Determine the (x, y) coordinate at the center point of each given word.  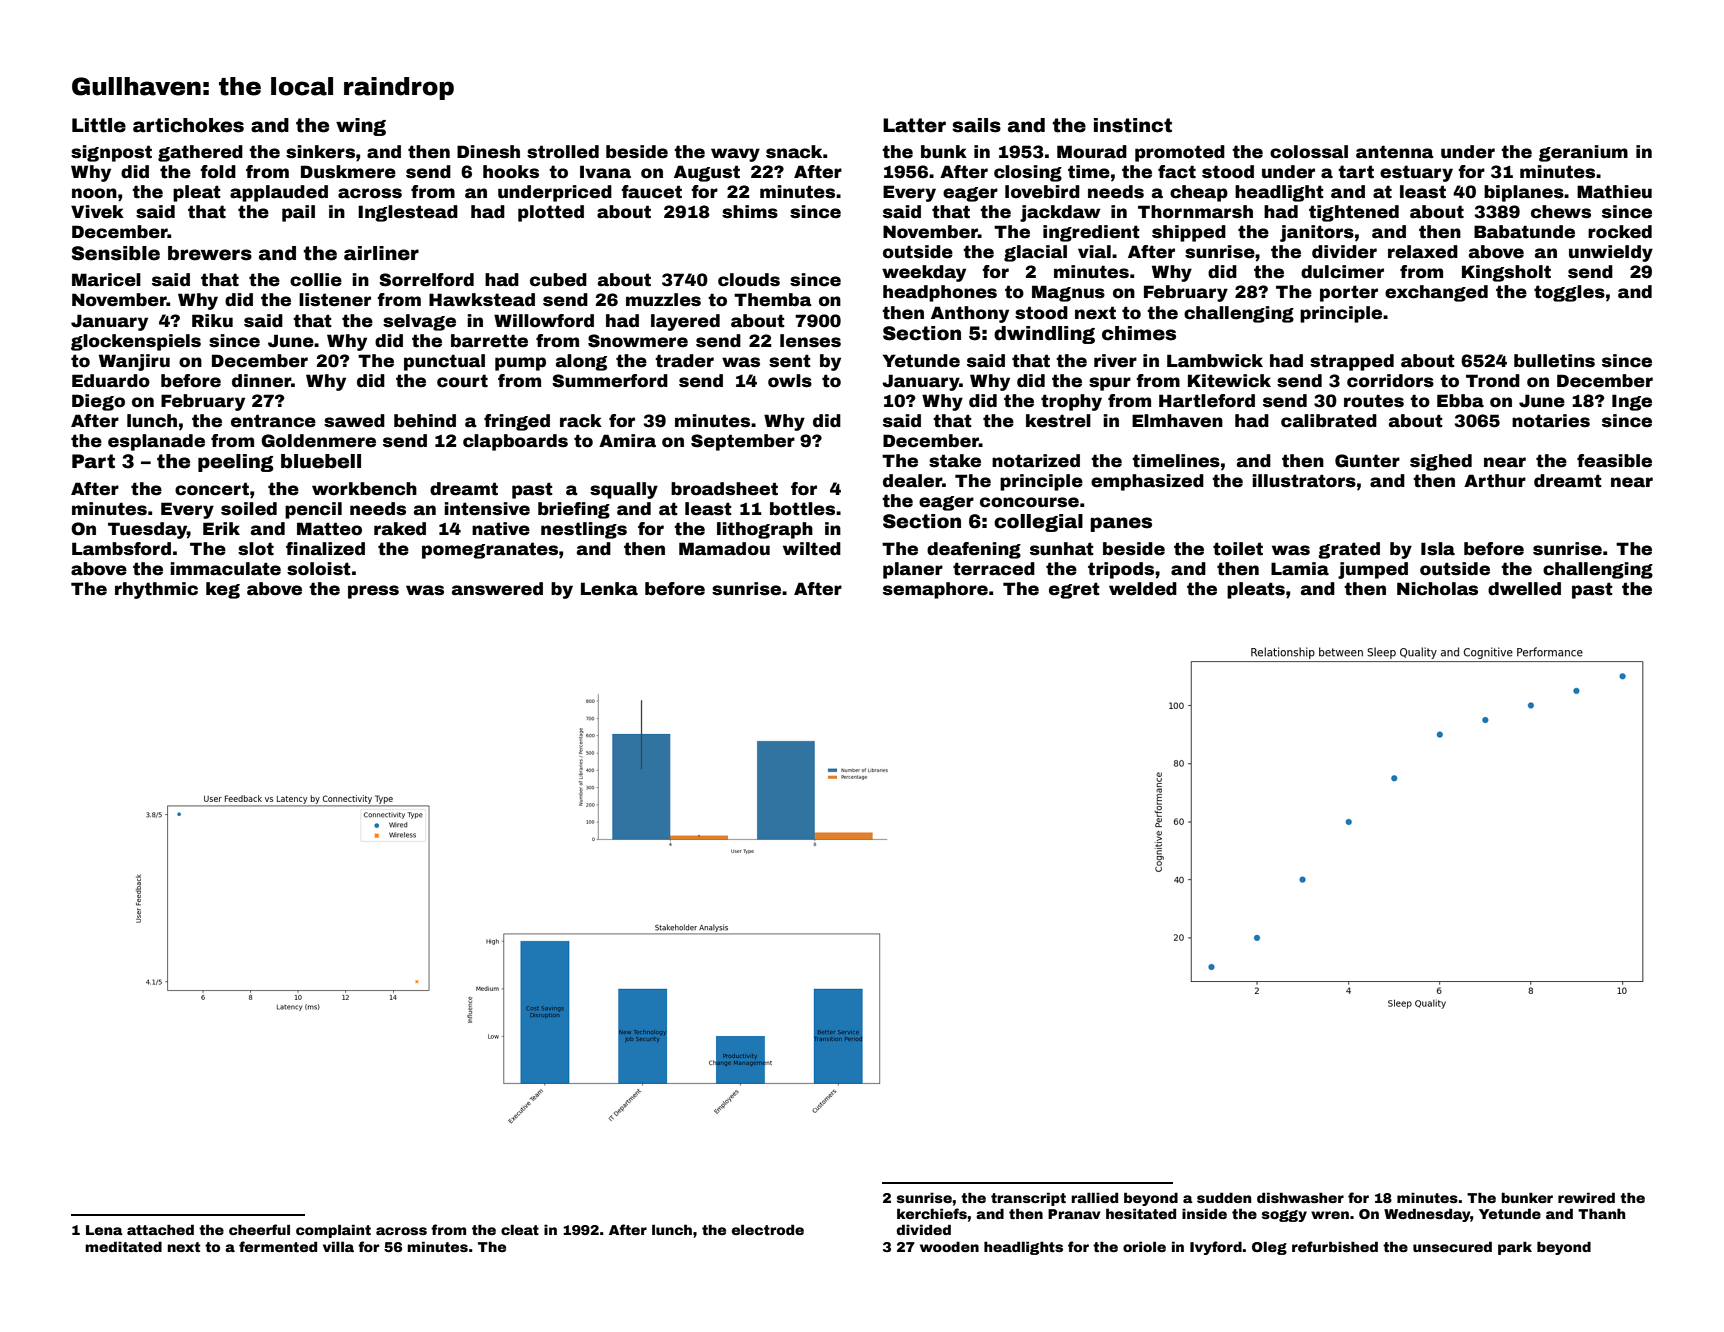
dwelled (1524, 589)
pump (520, 364)
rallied (1094, 1197)
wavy (735, 155)
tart (1356, 172)
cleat (520, 1229)
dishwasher (1300, 1197)
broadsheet (724, 489)
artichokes (188, 125)
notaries (1551, 421)
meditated (123, 1246)
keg (223, 590)
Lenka (609, 589)
